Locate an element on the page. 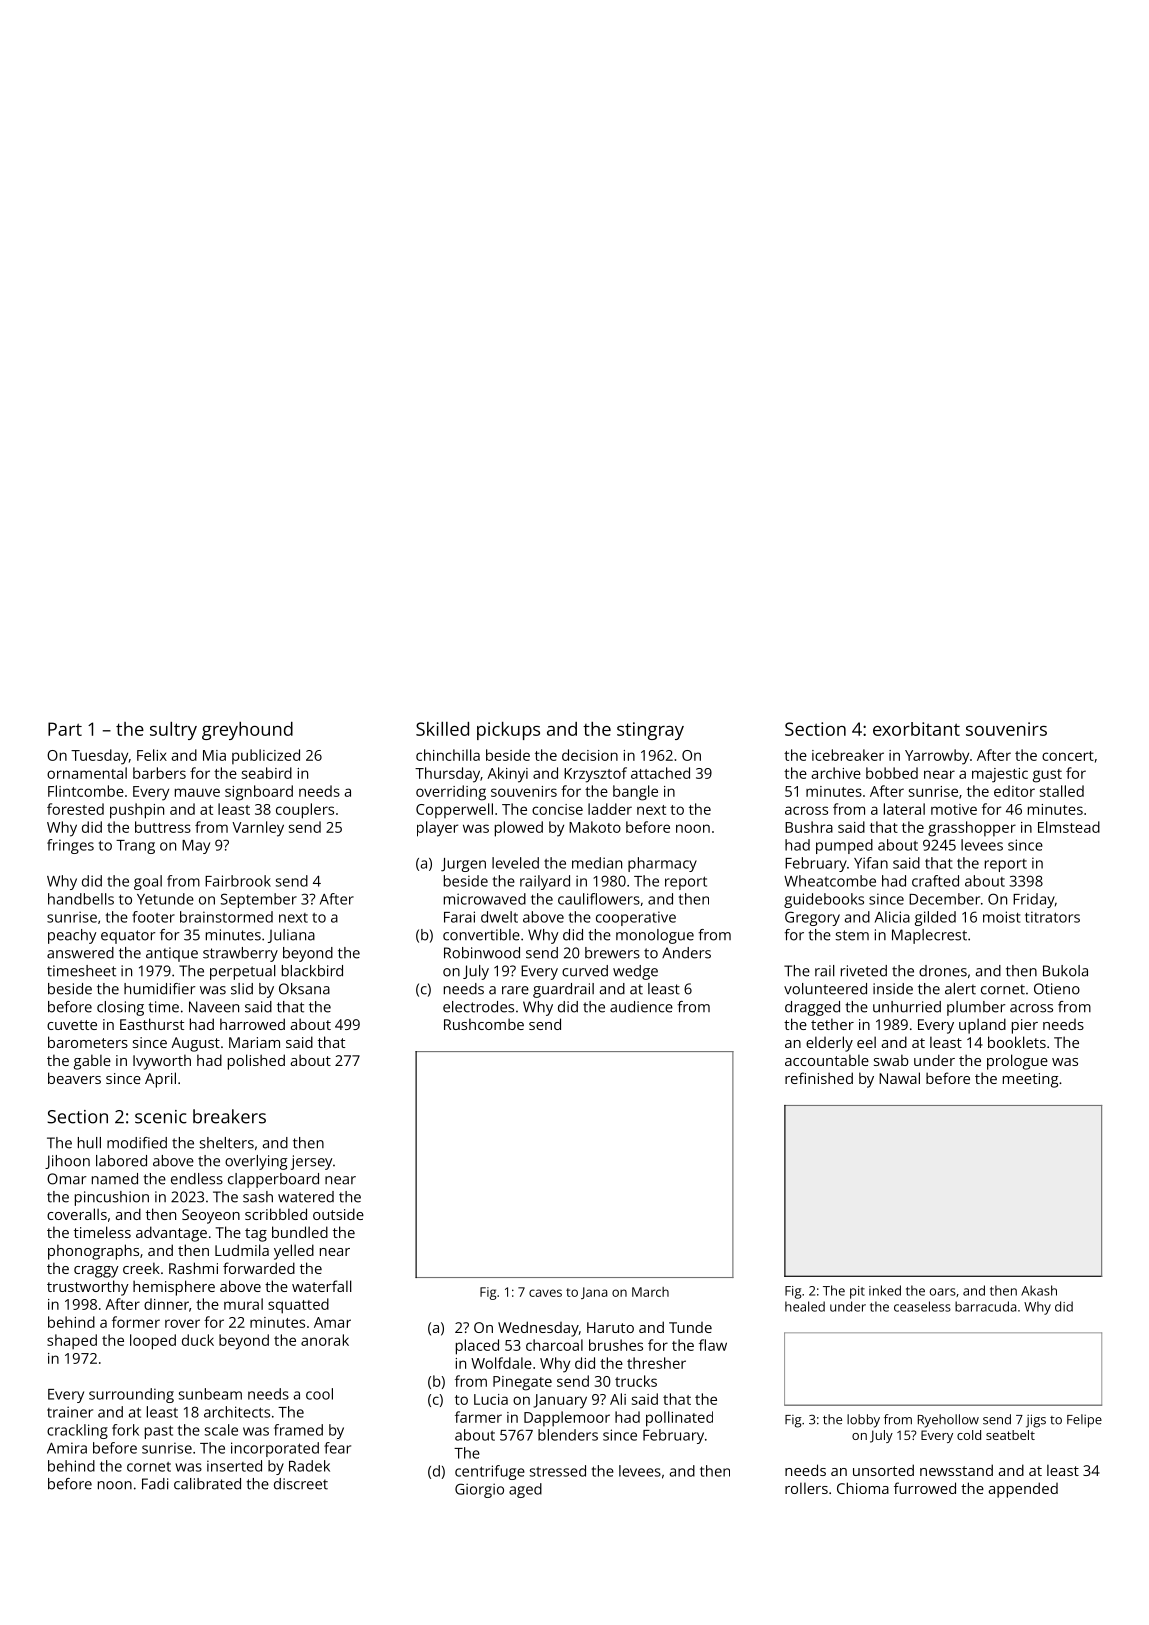 This page has height=1625, width=1149. March is located at coordinates (650, 1292).
